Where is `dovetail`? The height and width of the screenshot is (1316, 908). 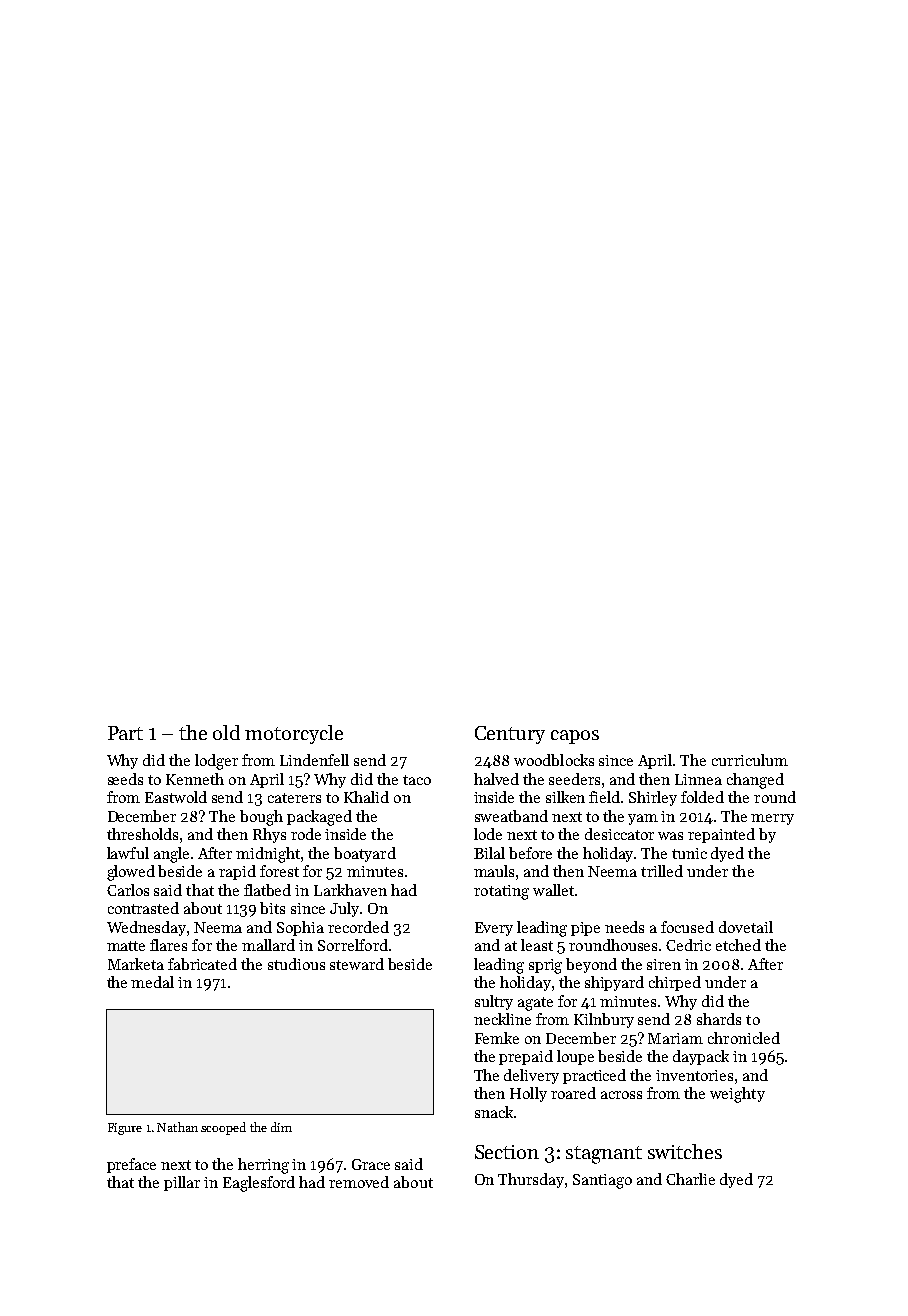 dovetail is located at coordinates (746, 927).
